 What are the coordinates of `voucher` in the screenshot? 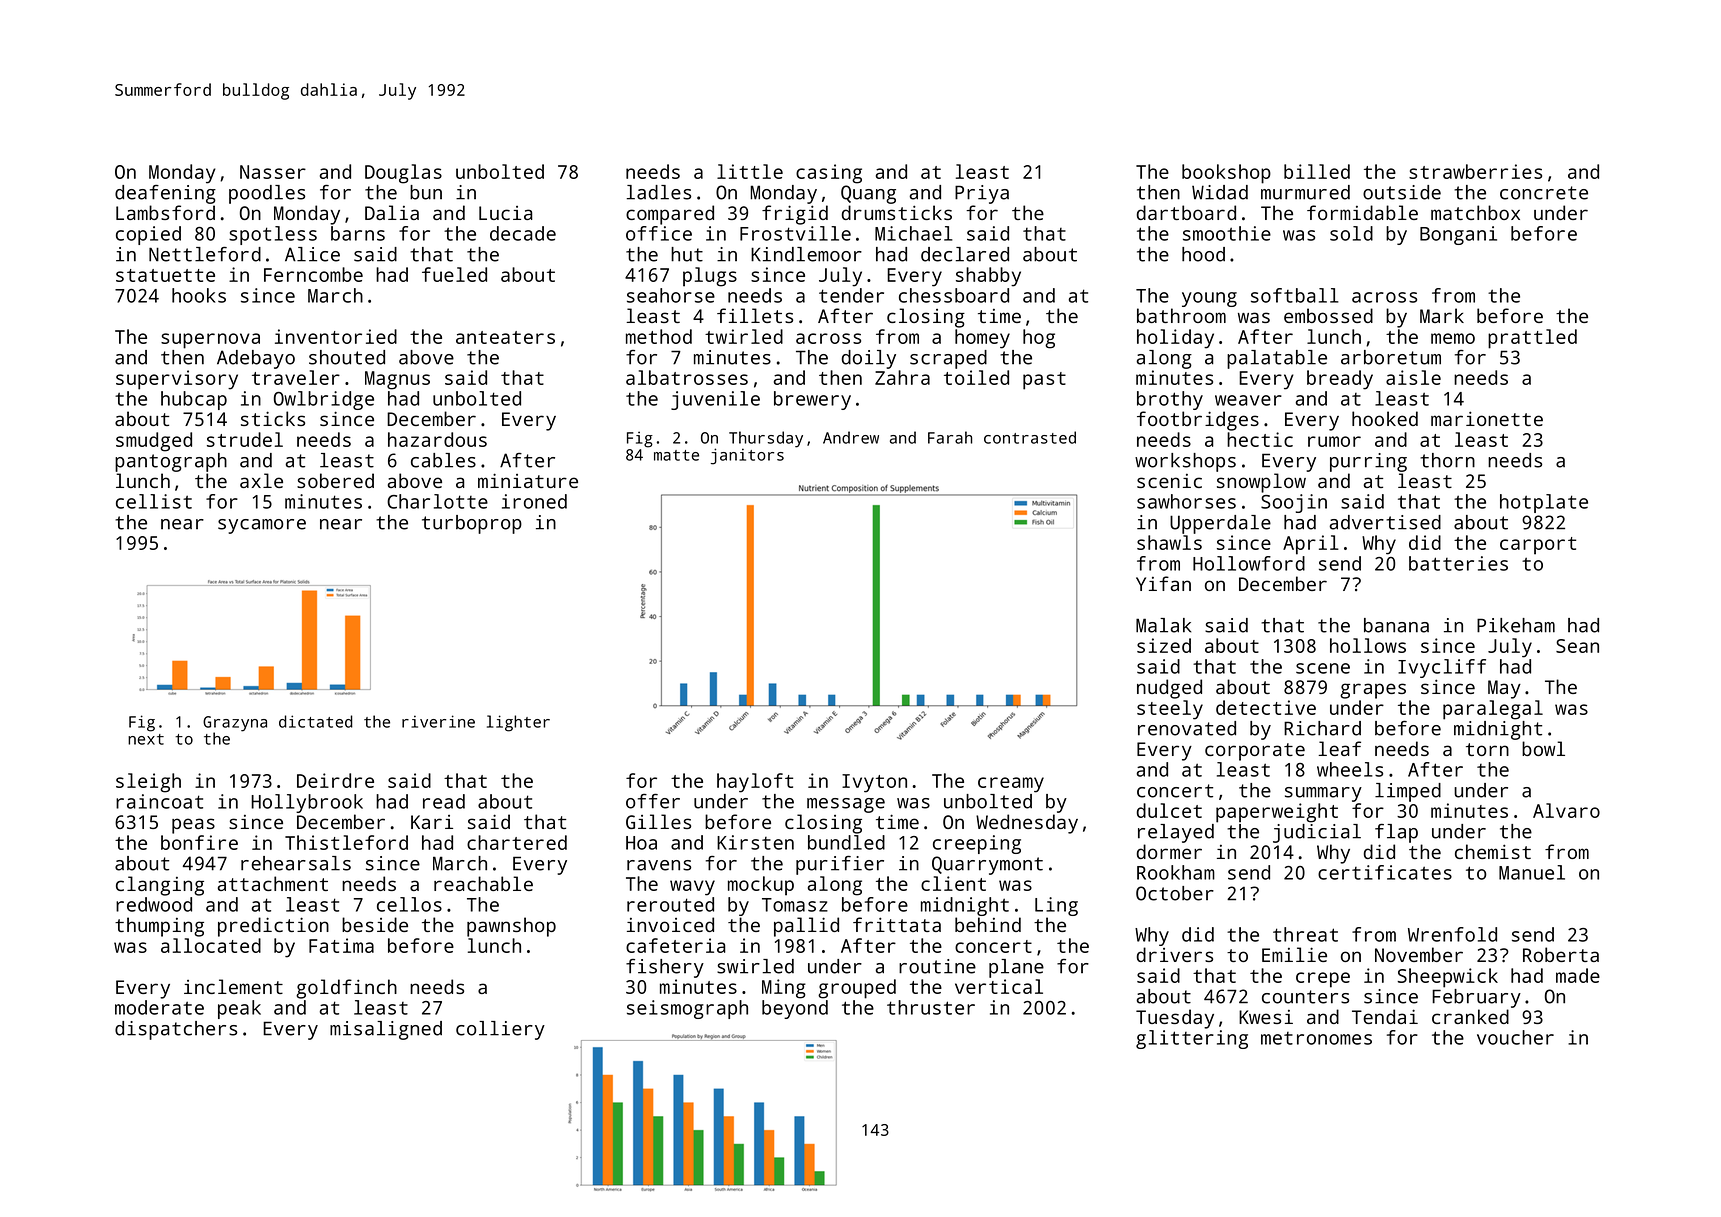 It's located at (1515, 1037).
